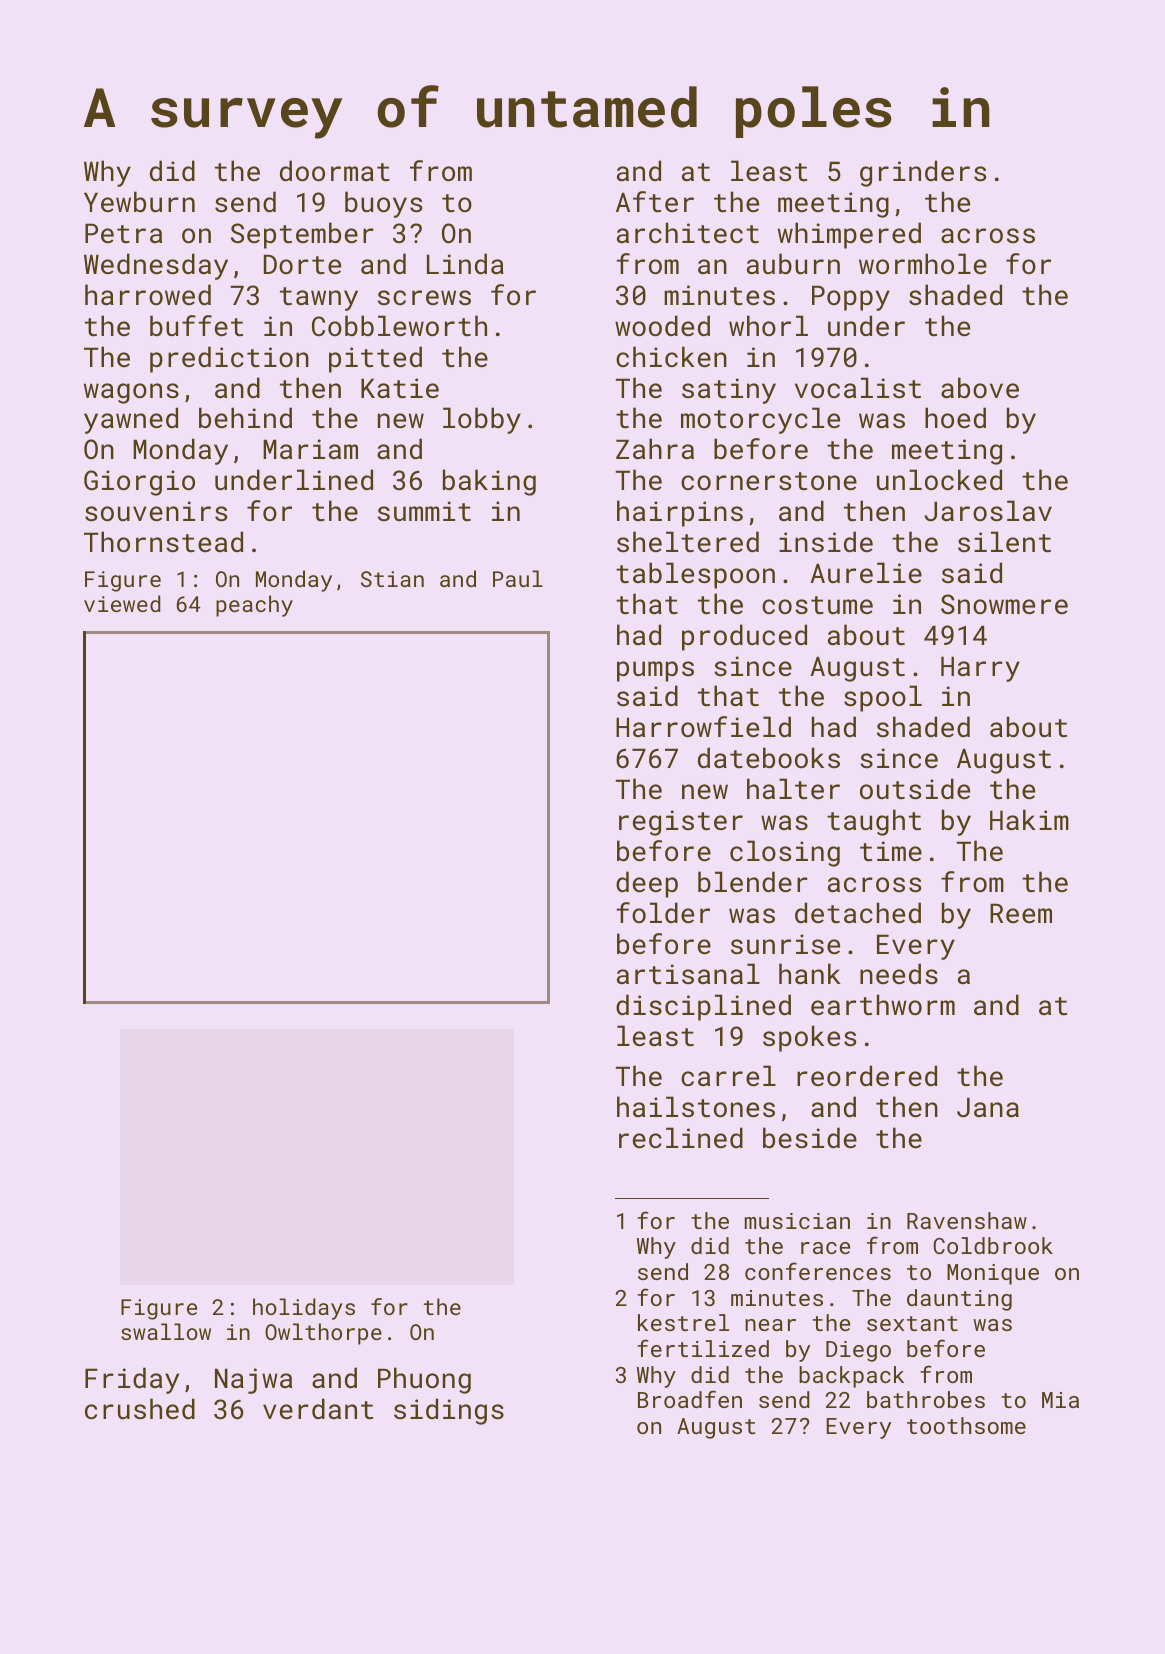 The height and width of the screenshot is (1654, 1165). Describe the element at coordinates (647, 884) in the screenshot. I see `deep` at that location.
